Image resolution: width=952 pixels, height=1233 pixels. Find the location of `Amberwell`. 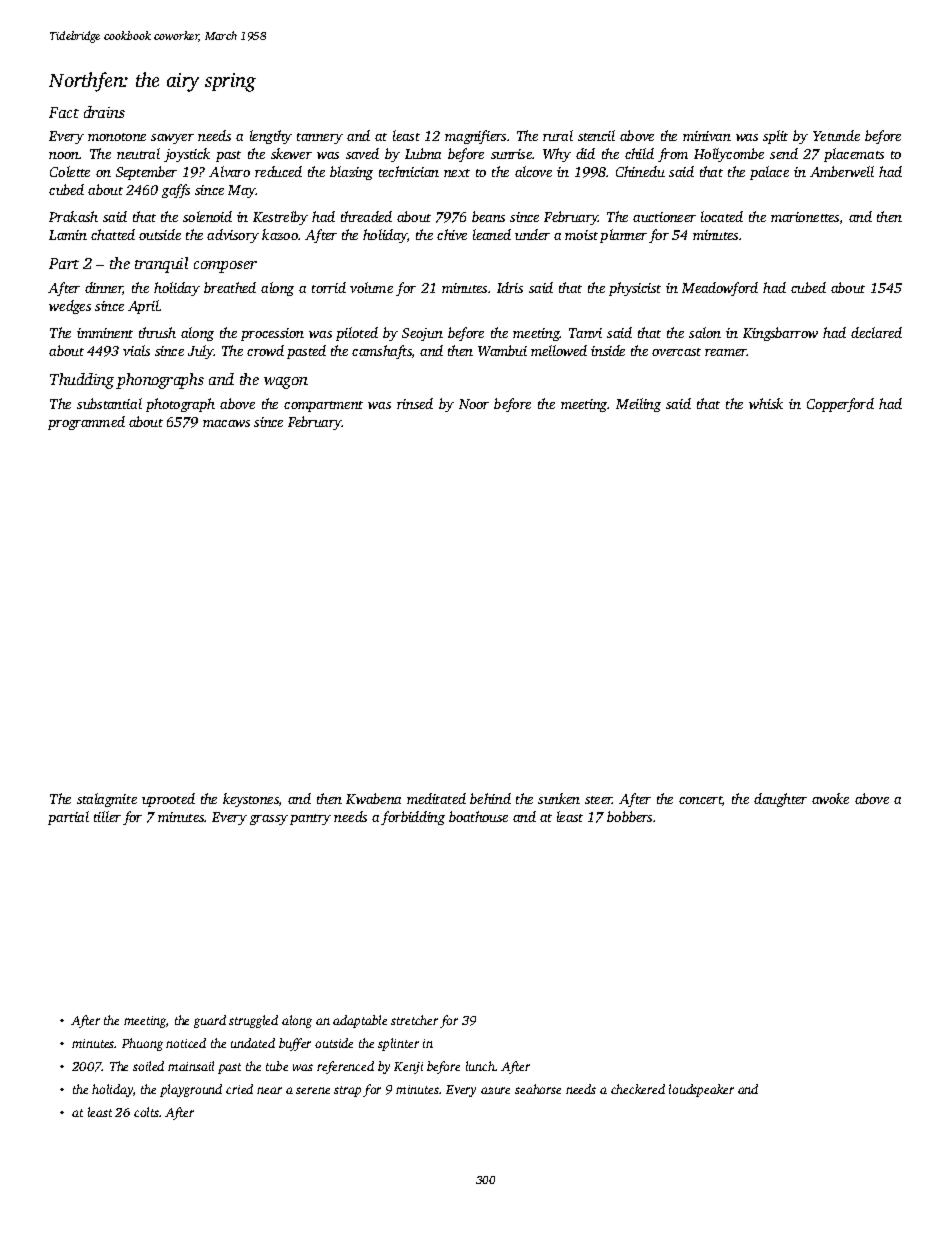

Amberwell is located at coordinates (842, 171).
